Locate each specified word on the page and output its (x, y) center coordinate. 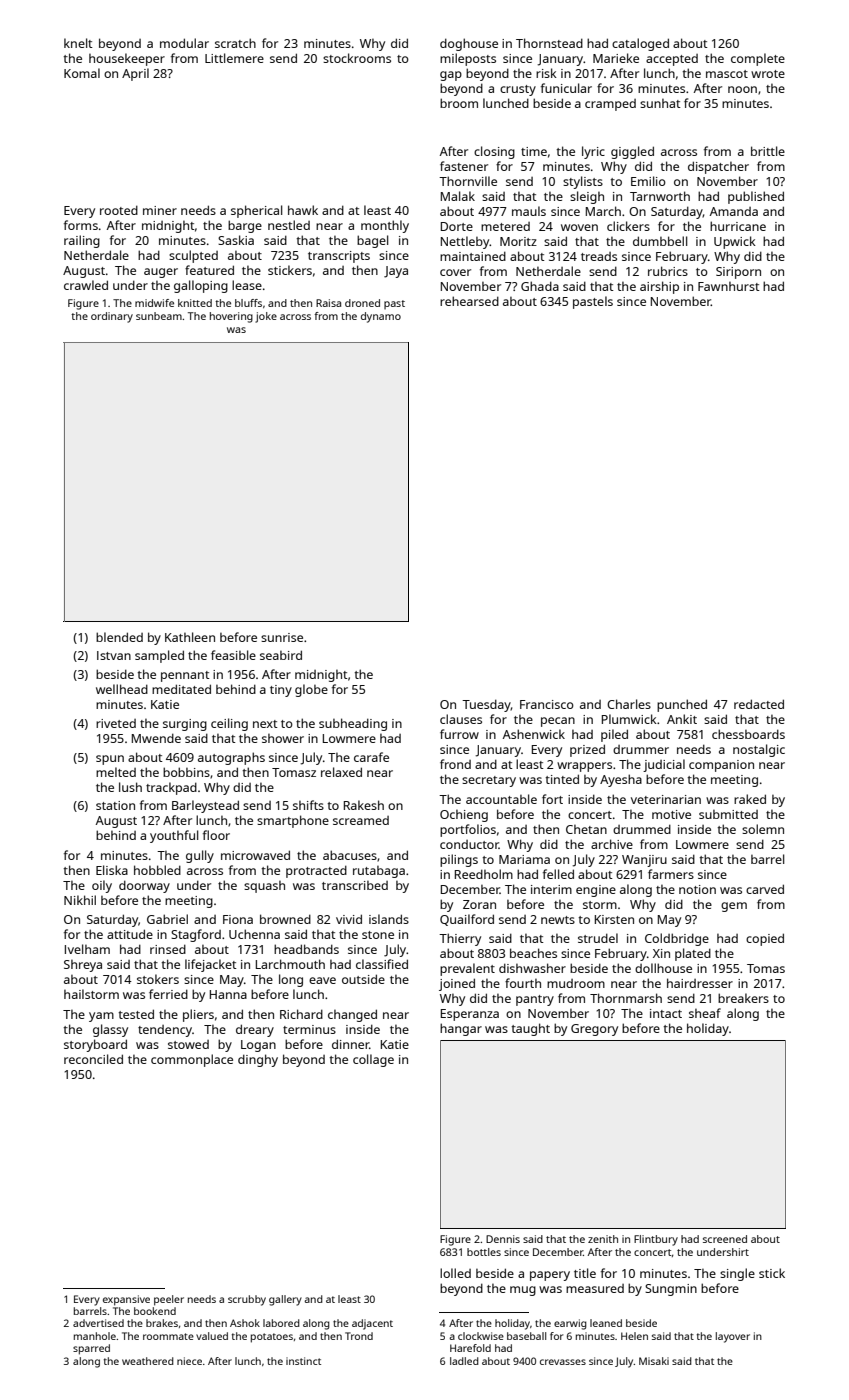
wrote (768, 74)
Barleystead (205, 806)
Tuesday (486, 705)
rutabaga (379, 872)
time (534, 151)
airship (659, 287)
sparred (91, 1349)
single (737, 1274)
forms (81, 225)
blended (119, 637)
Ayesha (621, 780)
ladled (464, 1361)
